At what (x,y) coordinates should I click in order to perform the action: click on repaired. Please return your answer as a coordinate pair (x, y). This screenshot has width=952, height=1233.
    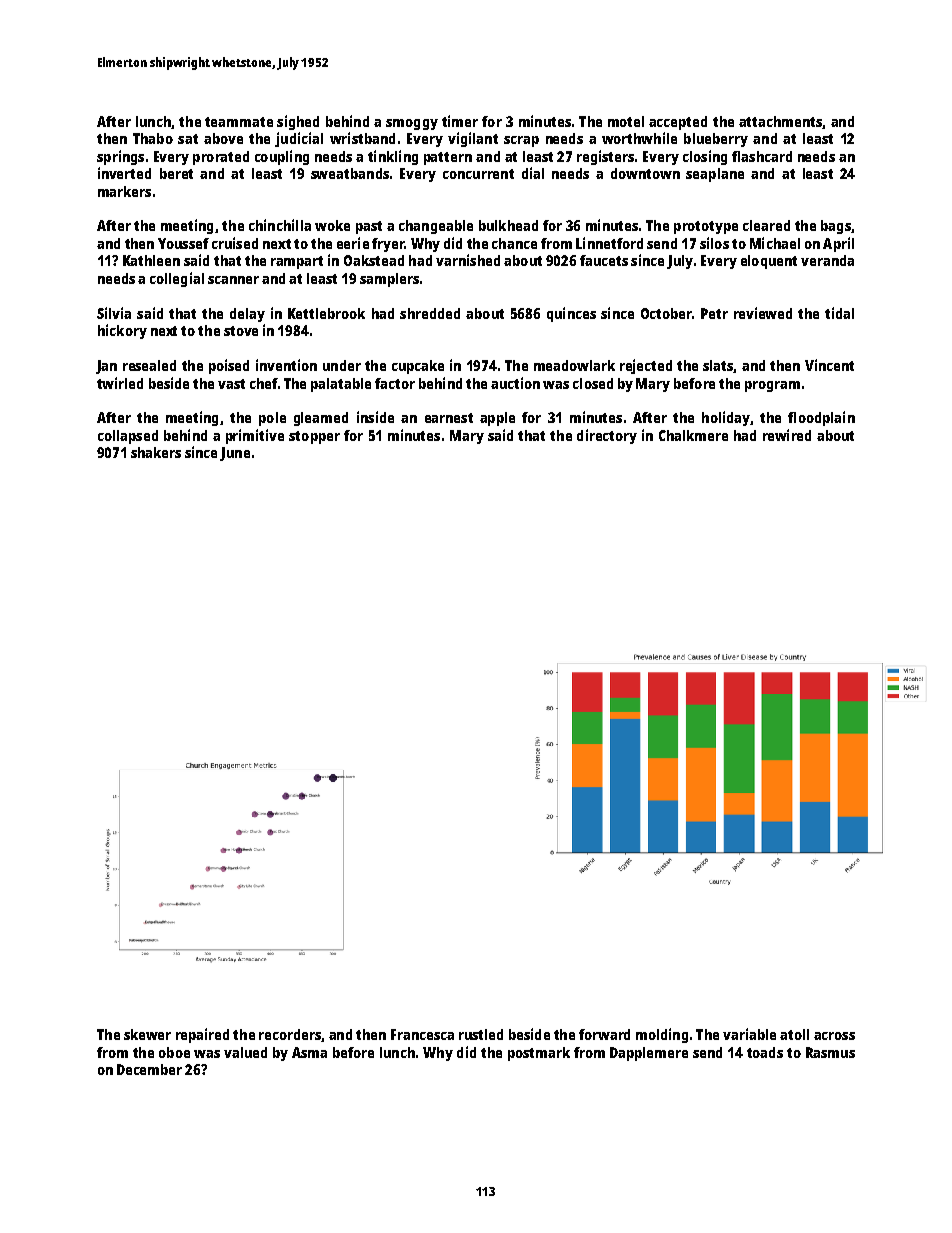
    Looking at the image, I should click on (202, 1035).
